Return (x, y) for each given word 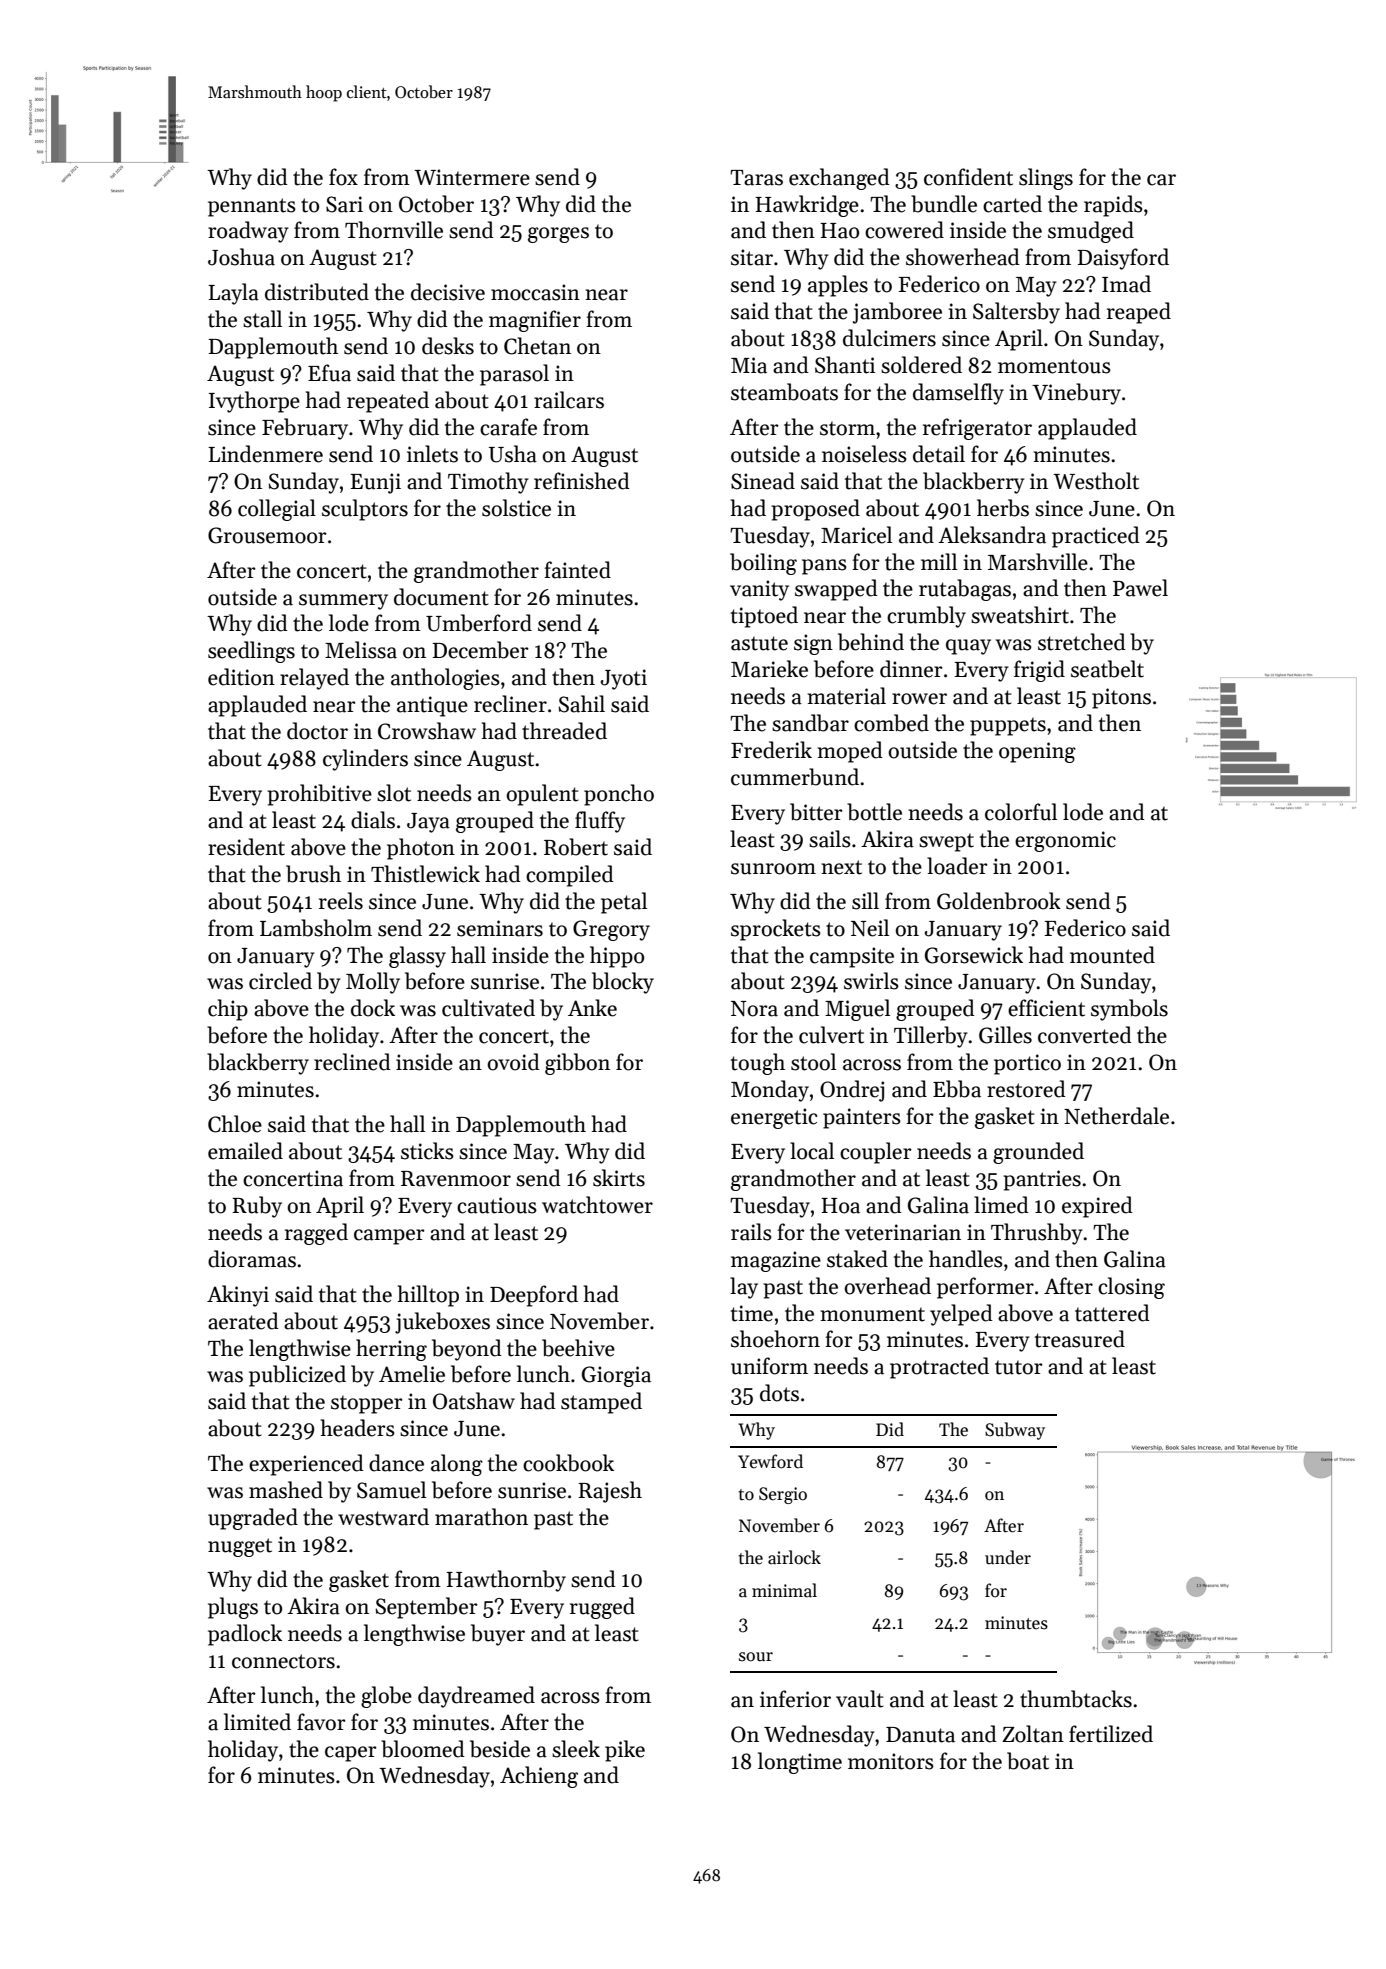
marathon (481, 1517)
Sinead (763, 481)
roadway (248, 232)
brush (313, 874)
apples (838, 286)
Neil (870, 928)
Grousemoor (267, 535)
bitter (816, 812)
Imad (1126, 284)
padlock (245, 1635)
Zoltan (1033, 1734)
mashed (286, 1490)
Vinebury (1076, 394)
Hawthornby (506, 1581)
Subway (1015, 1431)
